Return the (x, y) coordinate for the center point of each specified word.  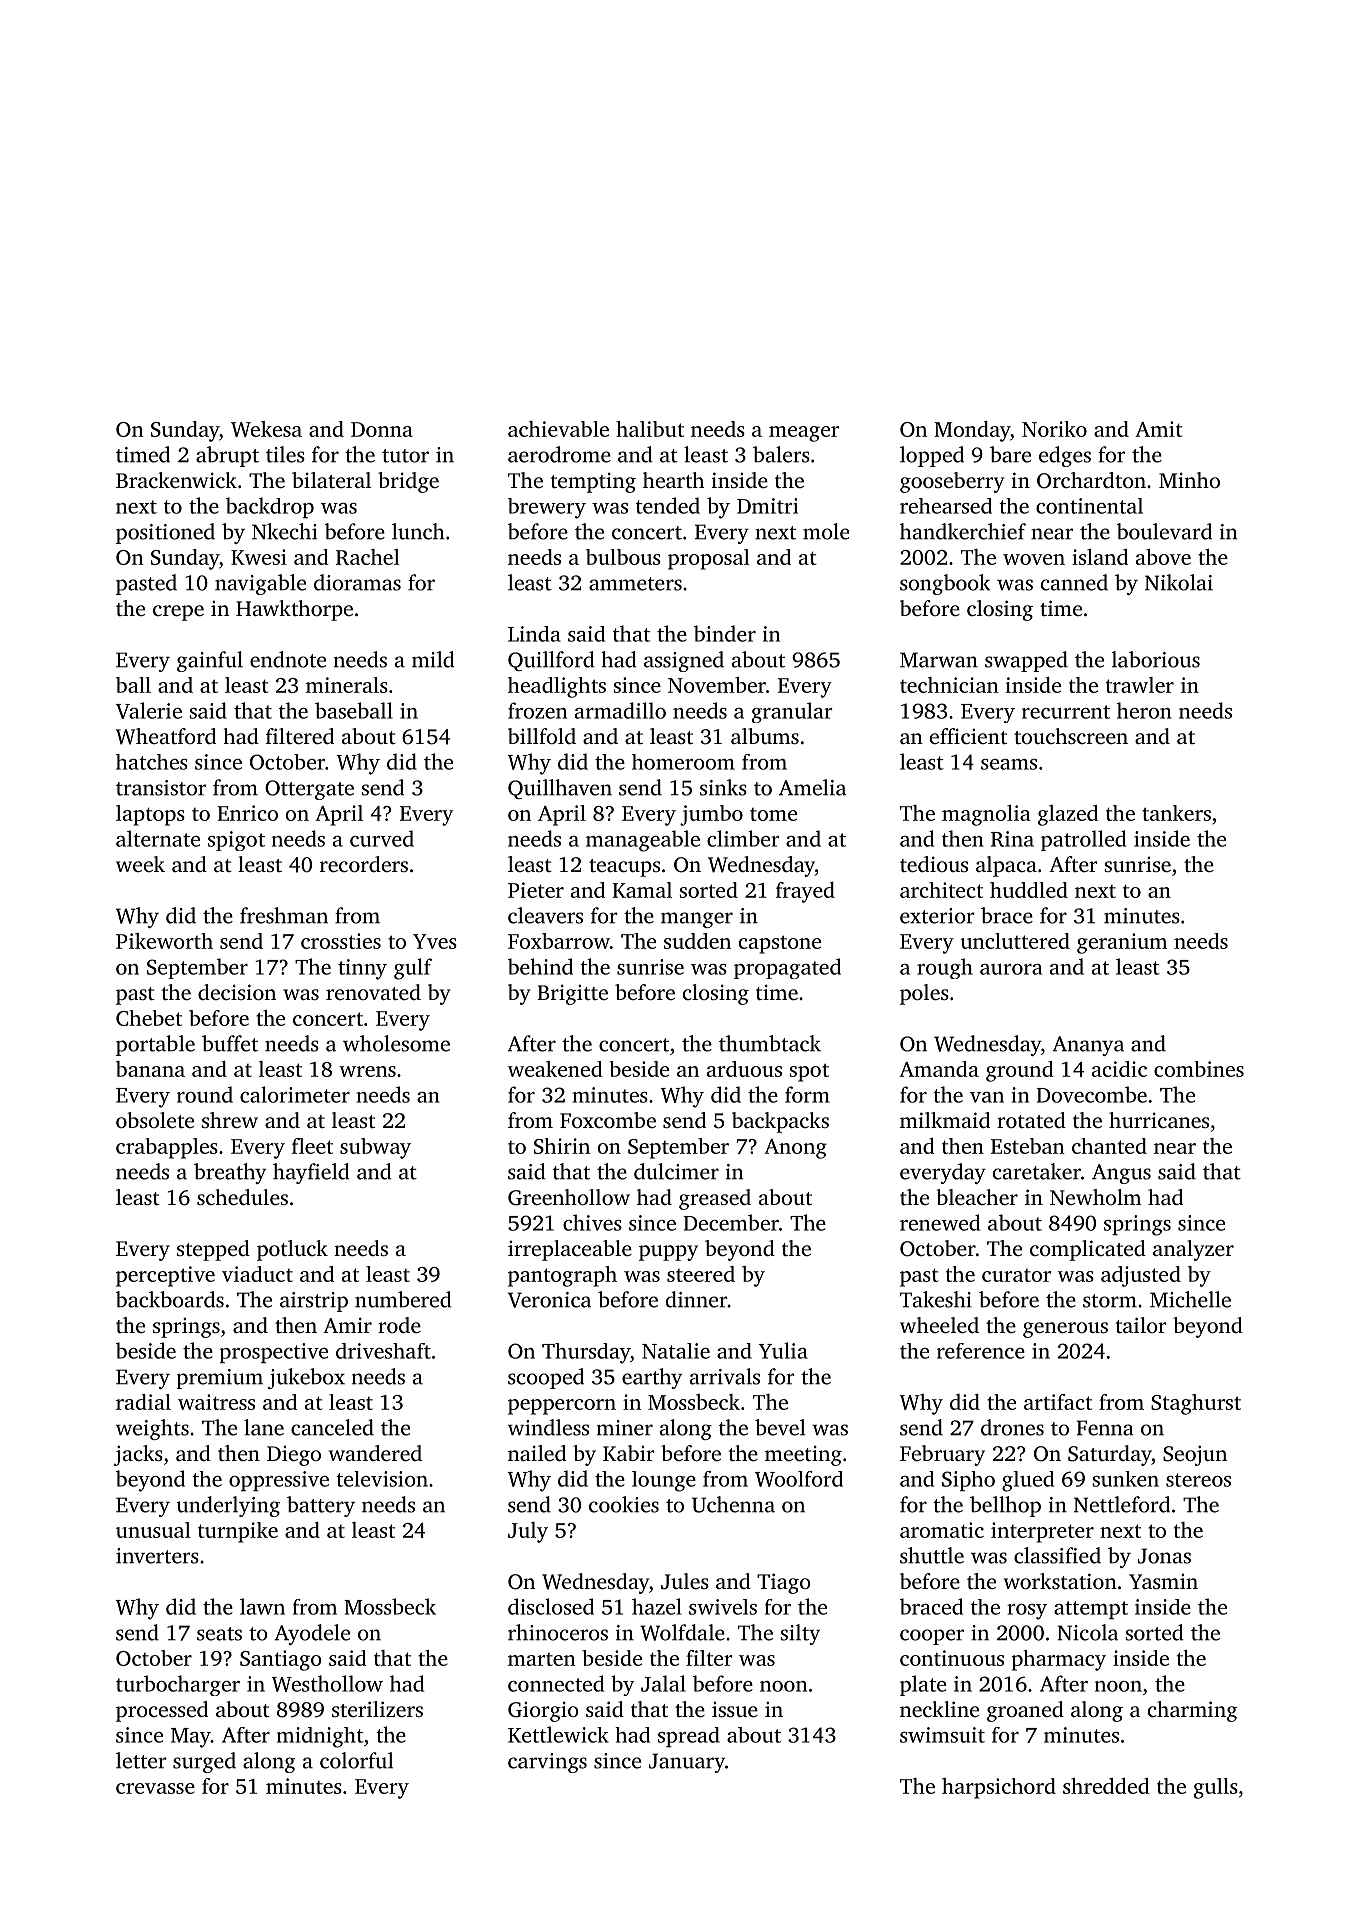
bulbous (623, 557)
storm (1110, 1301)
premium (219, 1379)
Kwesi (259, 557)
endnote (288, 659)
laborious (1156, 659)
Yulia (783, 1350)
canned (1074, 582)
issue (735, 1709)
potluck (292, 1250)
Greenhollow (569, 1197)
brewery (547, 508)
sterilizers (377, 1709)
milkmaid (945, 1120)
